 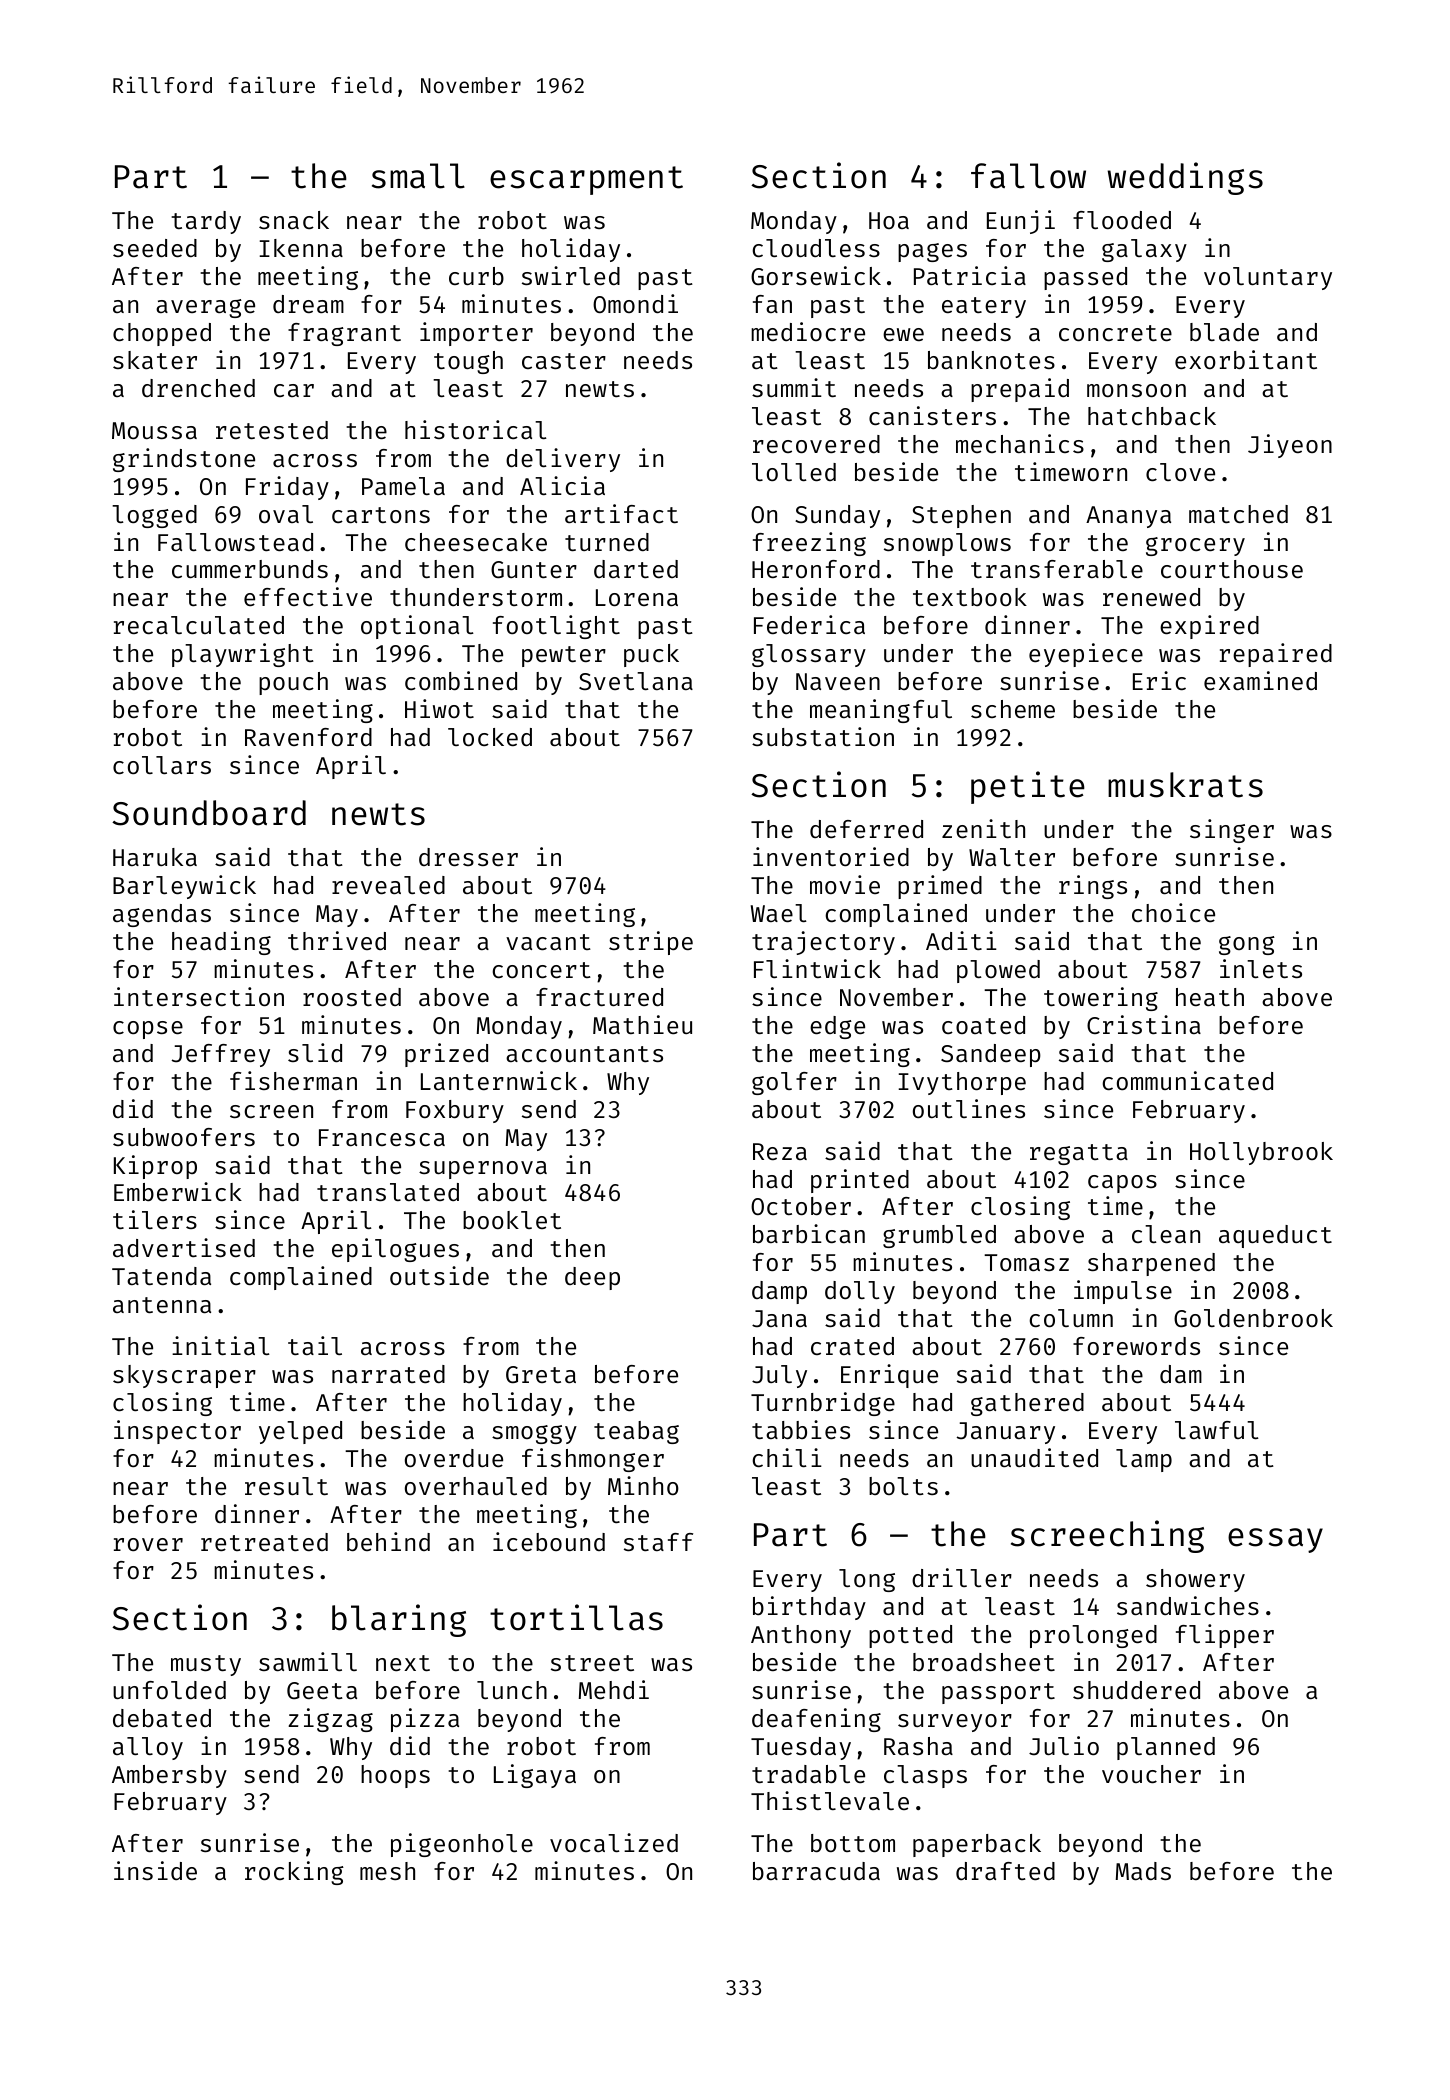 I want to click on canisters, so click(x=932, y=415).
